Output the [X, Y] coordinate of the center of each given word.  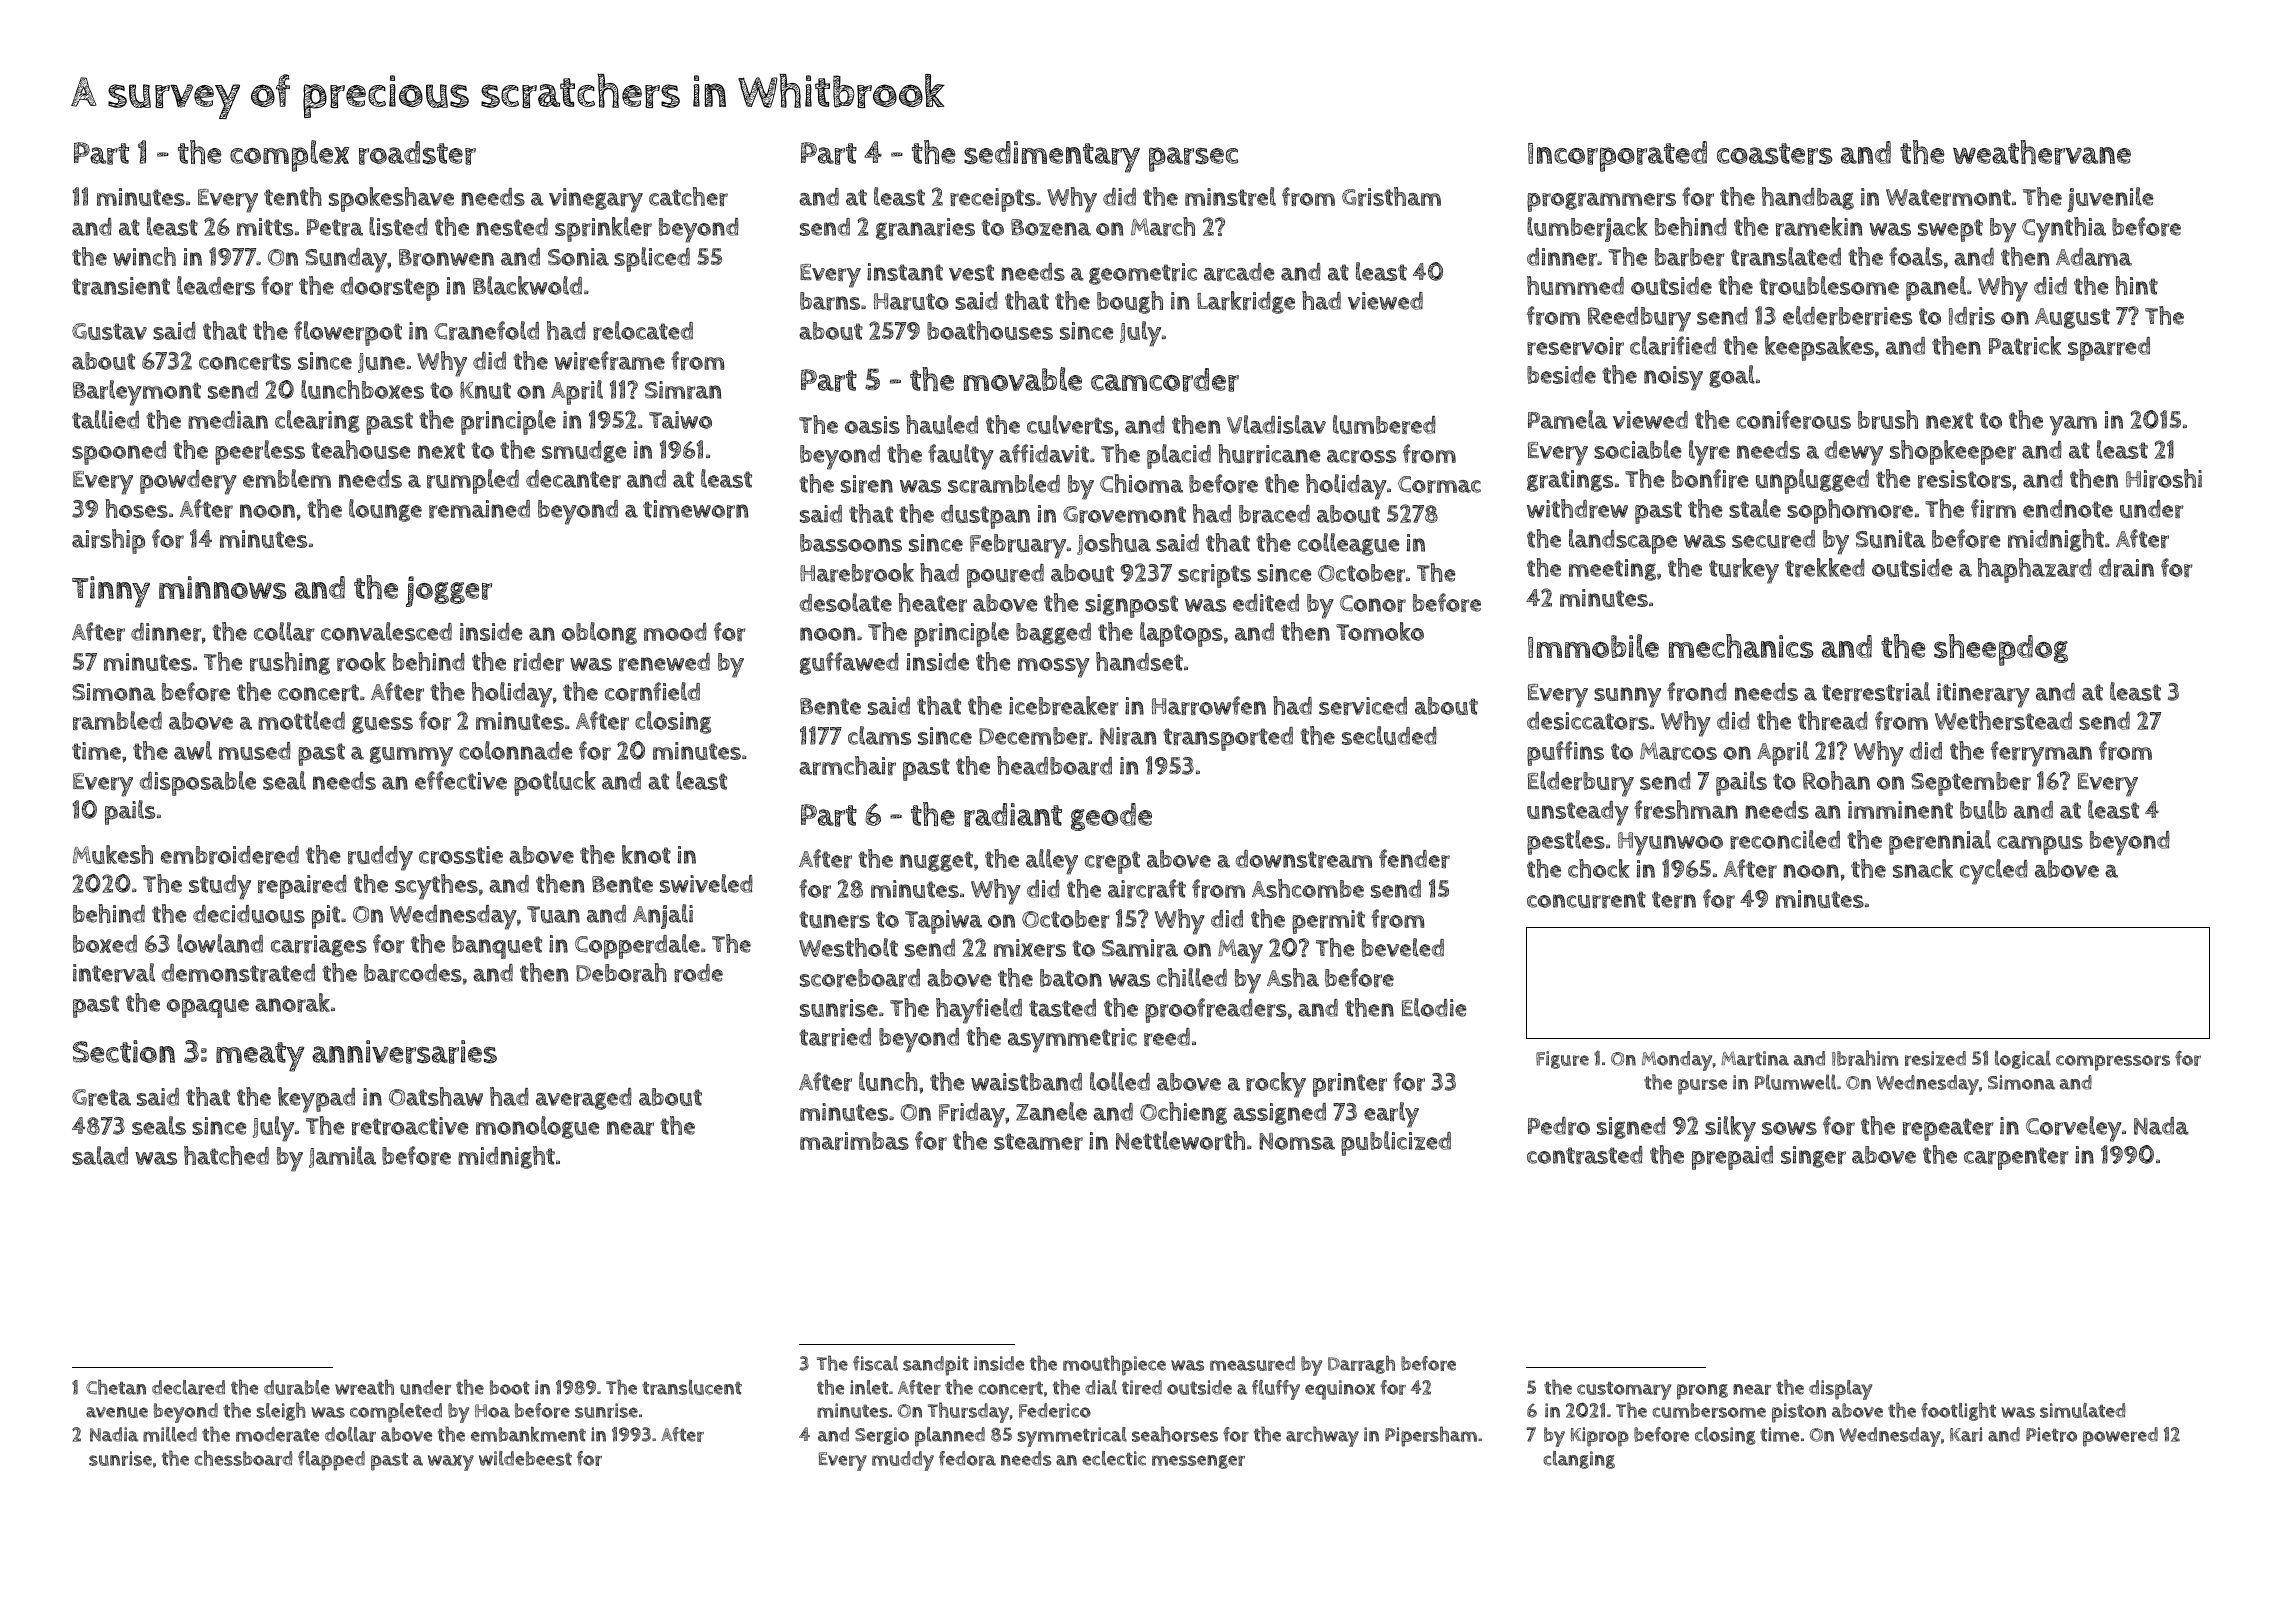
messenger [1198, 1462]
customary [1624, 1390]
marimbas [854, 1141]
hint [2136, 285]
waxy [451, 1463]
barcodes [413, 973]
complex [290, 156]
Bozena [1051, 227]
